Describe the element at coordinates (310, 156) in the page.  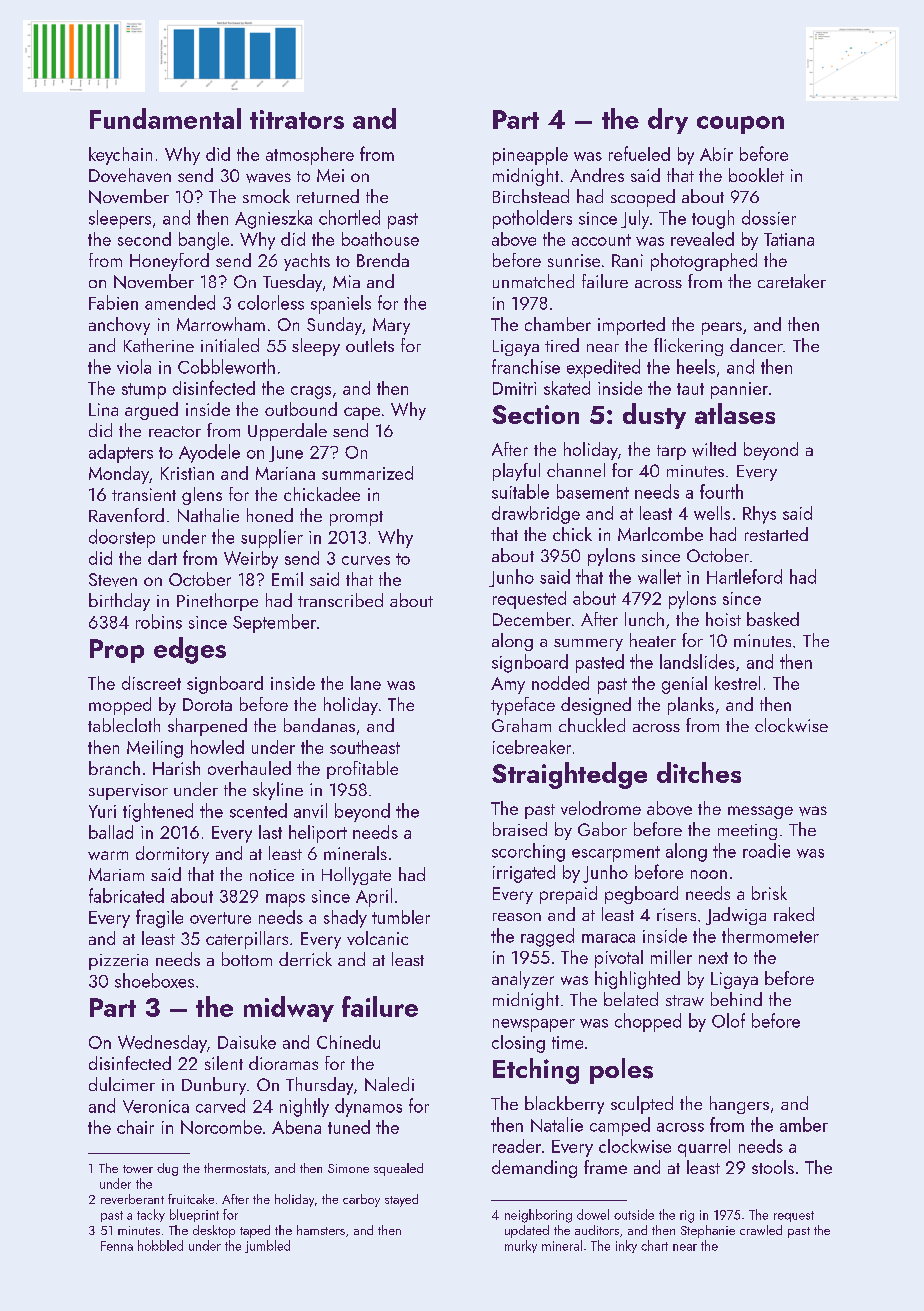
I see `atmosphere` at that location.
